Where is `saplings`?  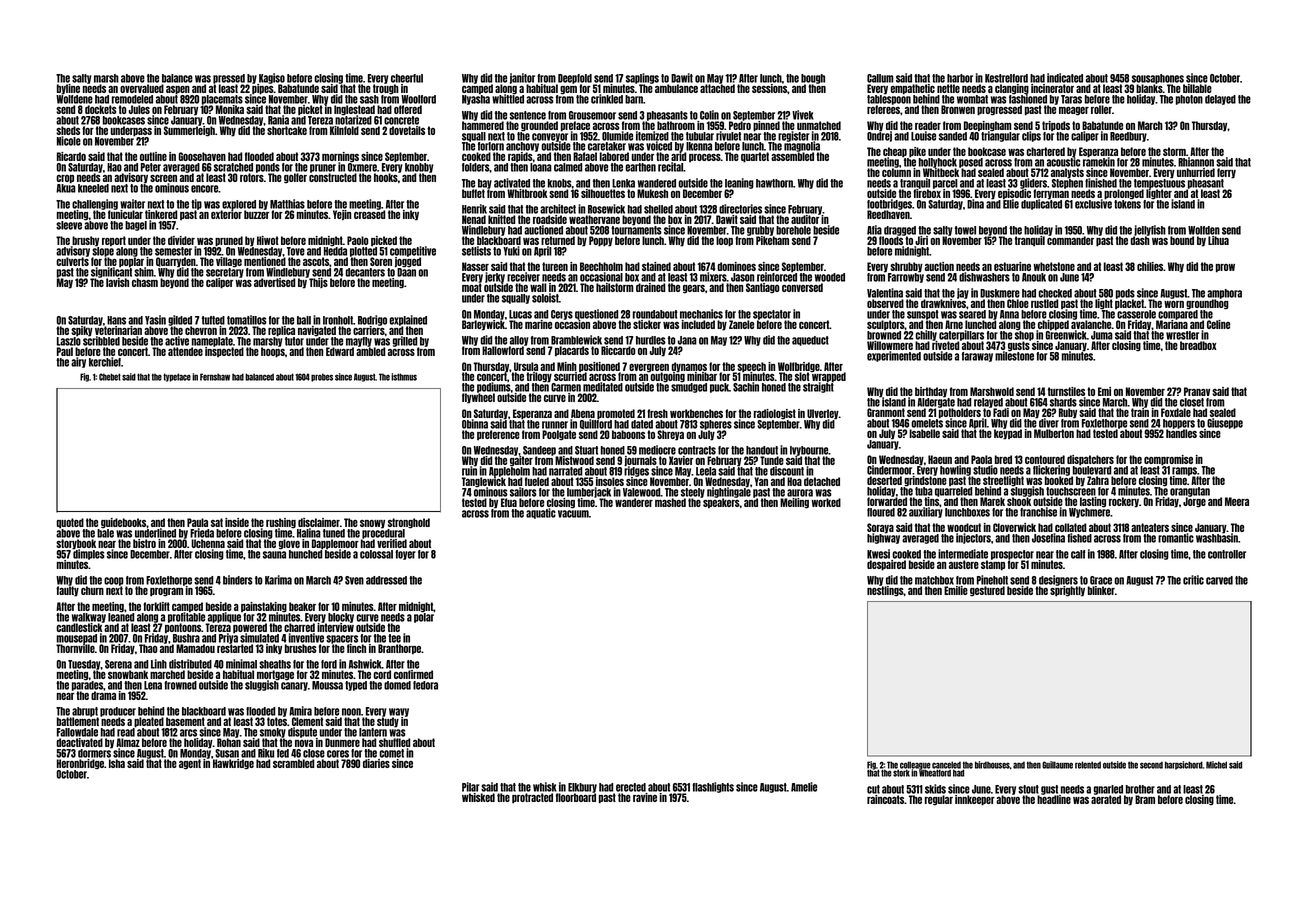
saplings is located at coordinates (642, 78).
